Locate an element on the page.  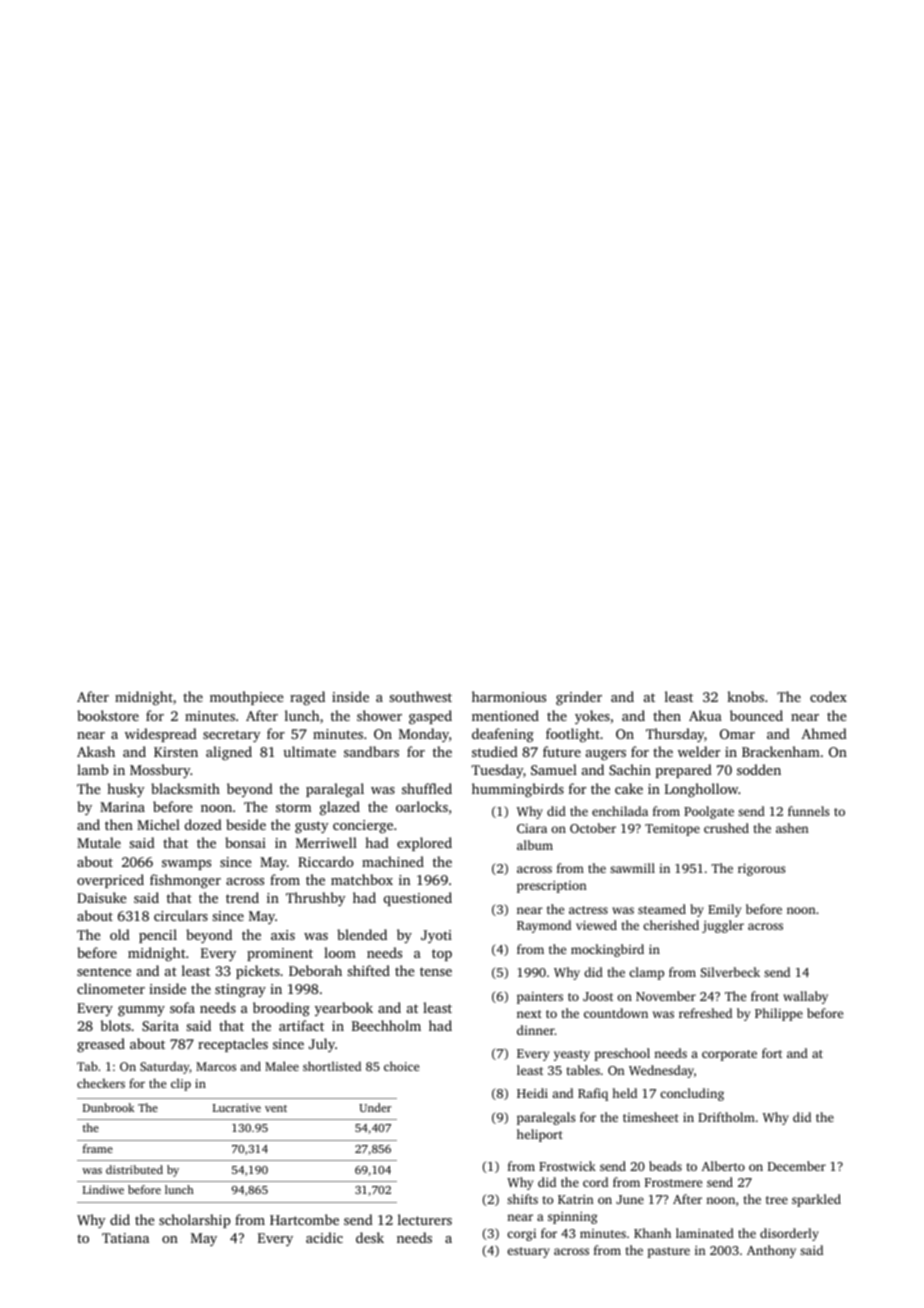
Tatiana is located at coordinates (125, 1238).
